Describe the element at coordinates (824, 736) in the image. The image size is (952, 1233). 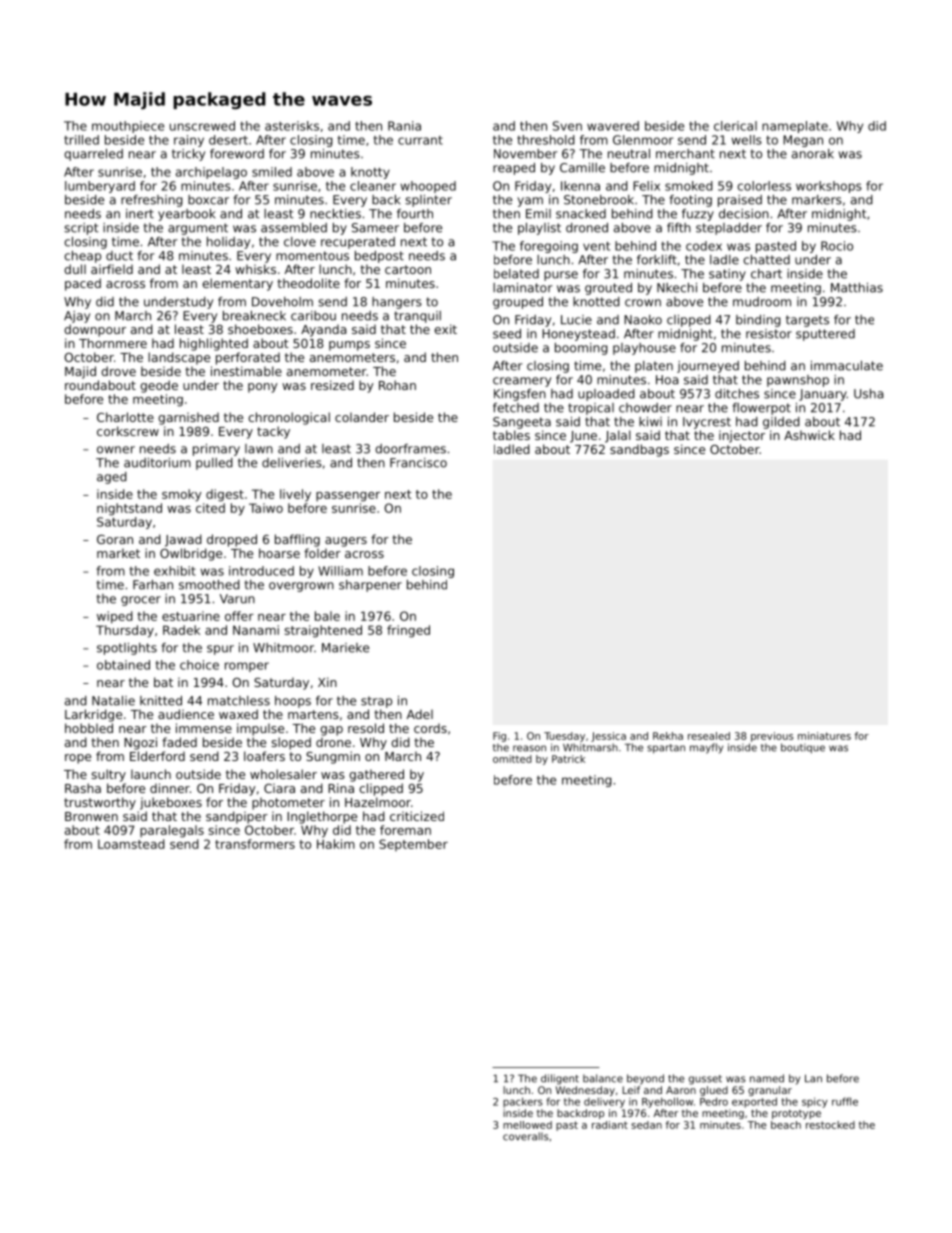
I see `miniatures` at that location.
